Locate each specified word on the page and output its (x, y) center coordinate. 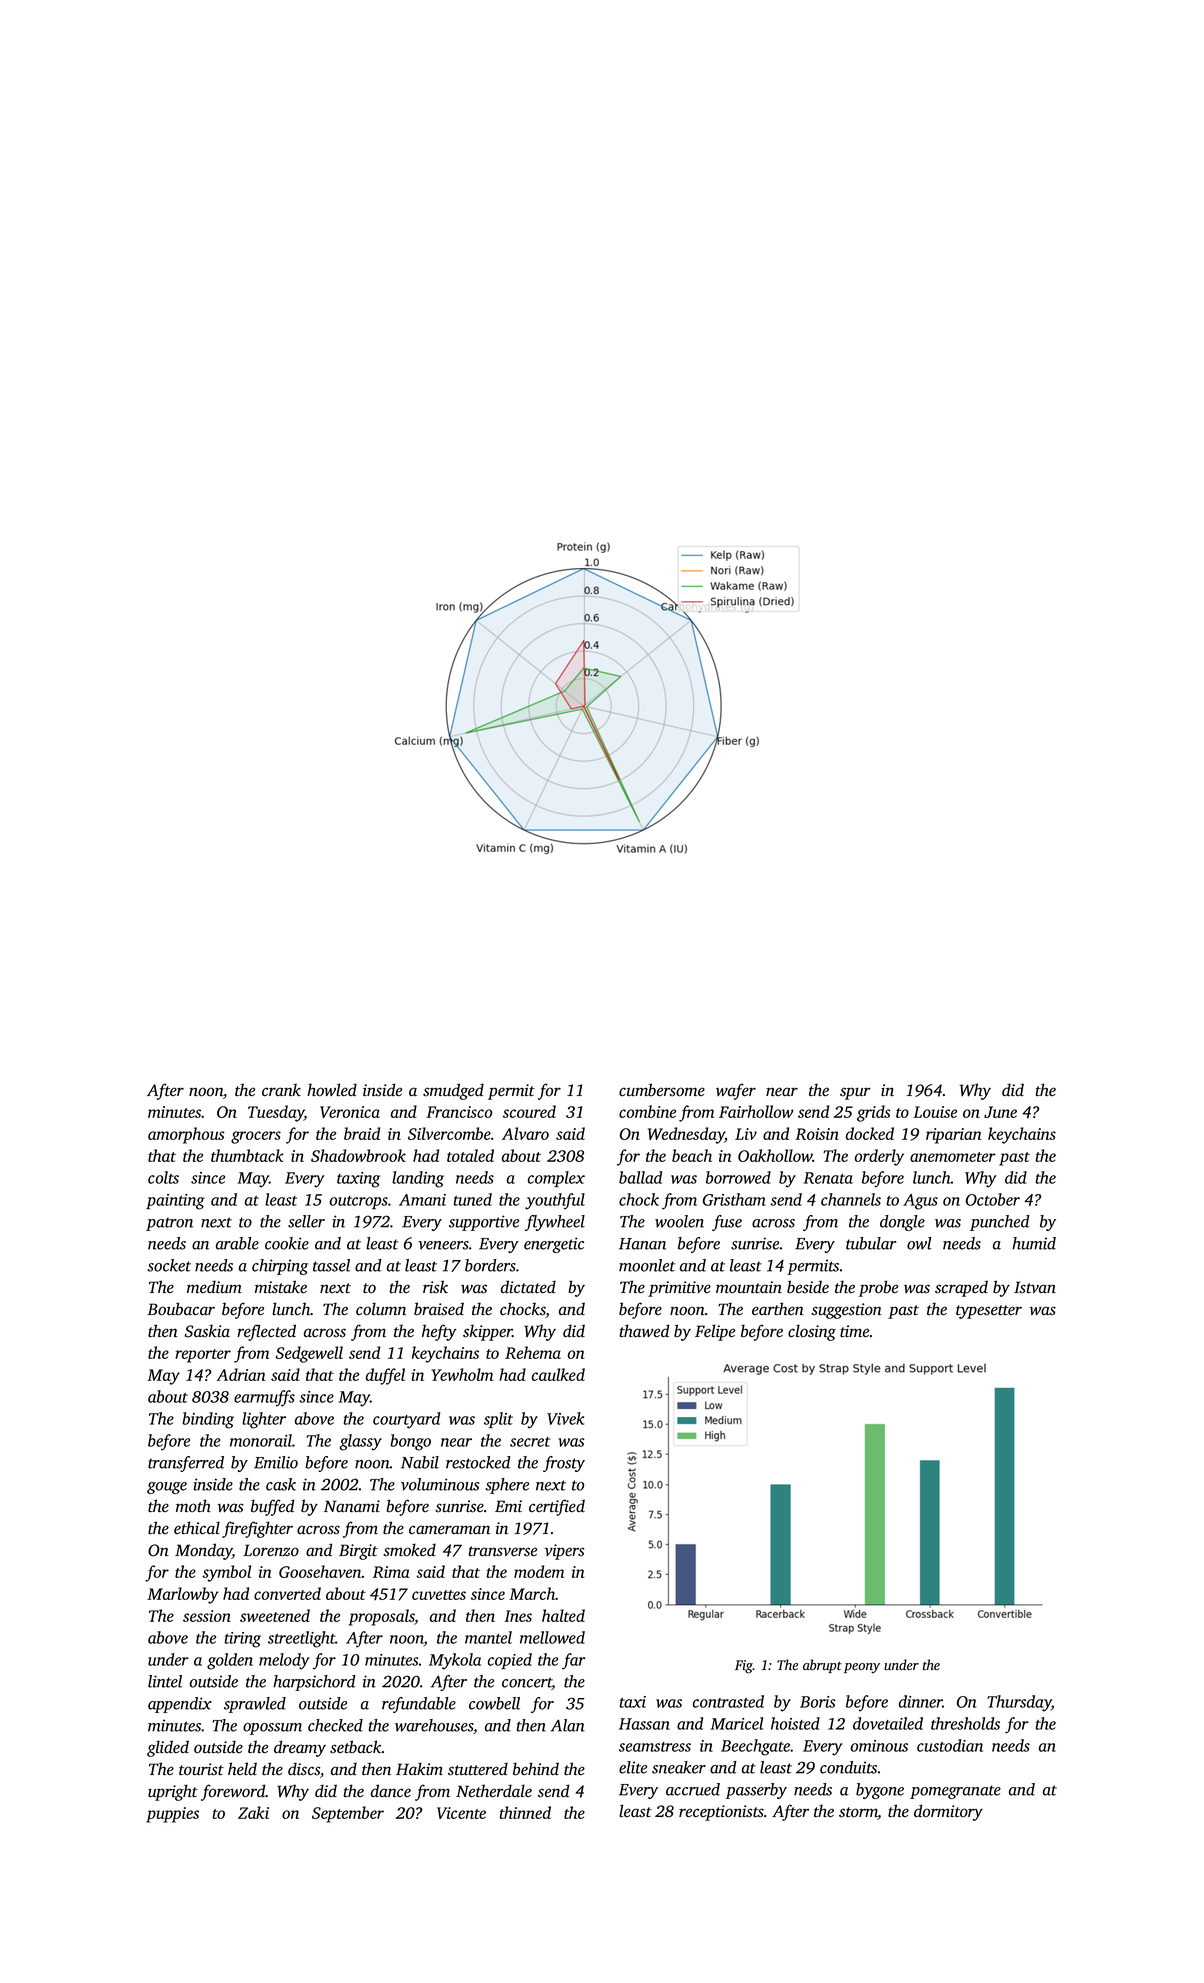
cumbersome (662, 1090)
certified (557, 1507)
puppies (172, 1815)
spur (855, 1093)
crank (281, 1090)
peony (862, 1668)
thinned (525, 1812)
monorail (261, 1440)
